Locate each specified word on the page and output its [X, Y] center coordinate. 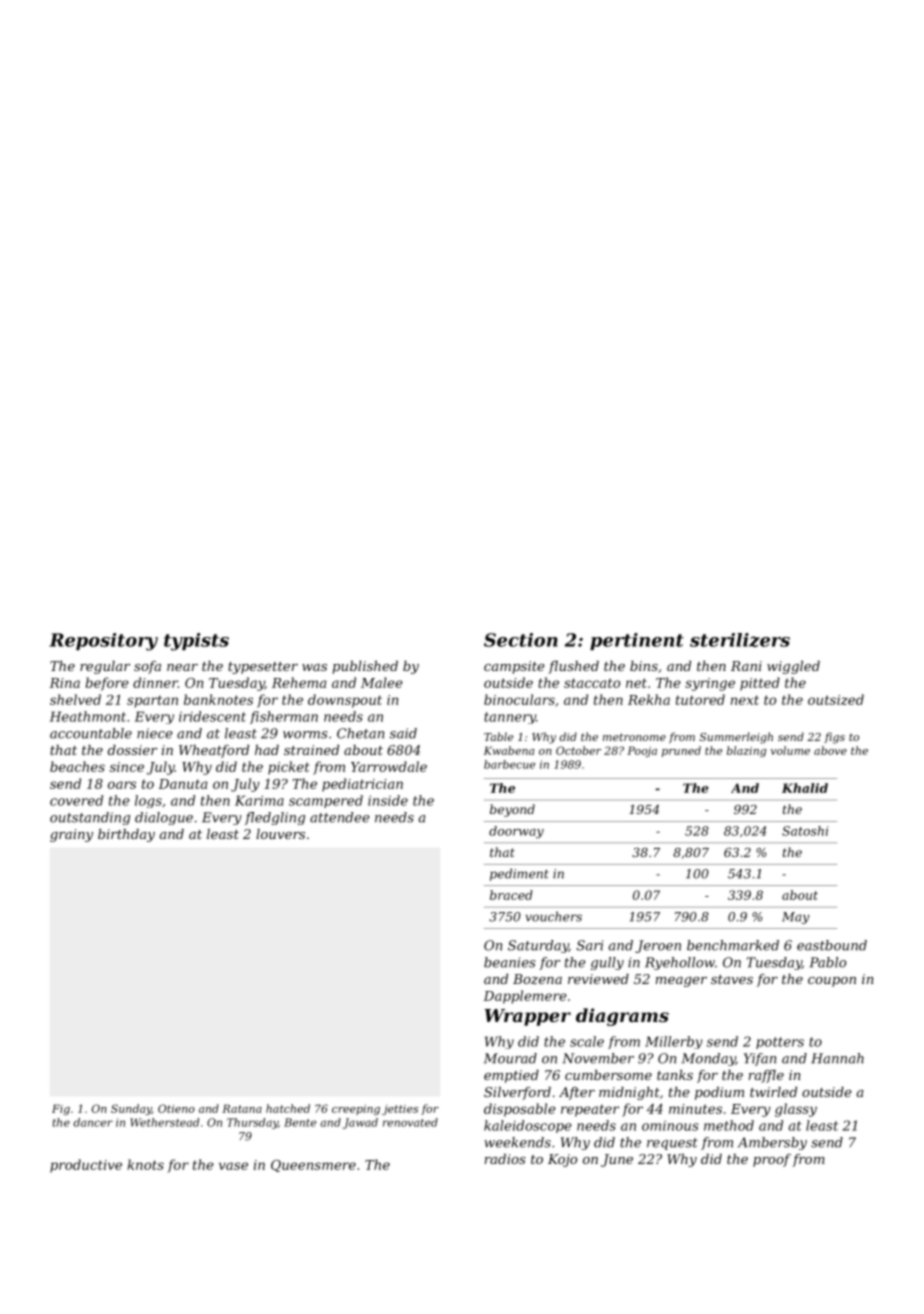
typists [196, 642]
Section [521, 640]
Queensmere [313, 1166]
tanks [675, 1075]
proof [772, 1160]
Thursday [252, 1123]
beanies [510, 962]
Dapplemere [525, 997]
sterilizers [740, 640]
